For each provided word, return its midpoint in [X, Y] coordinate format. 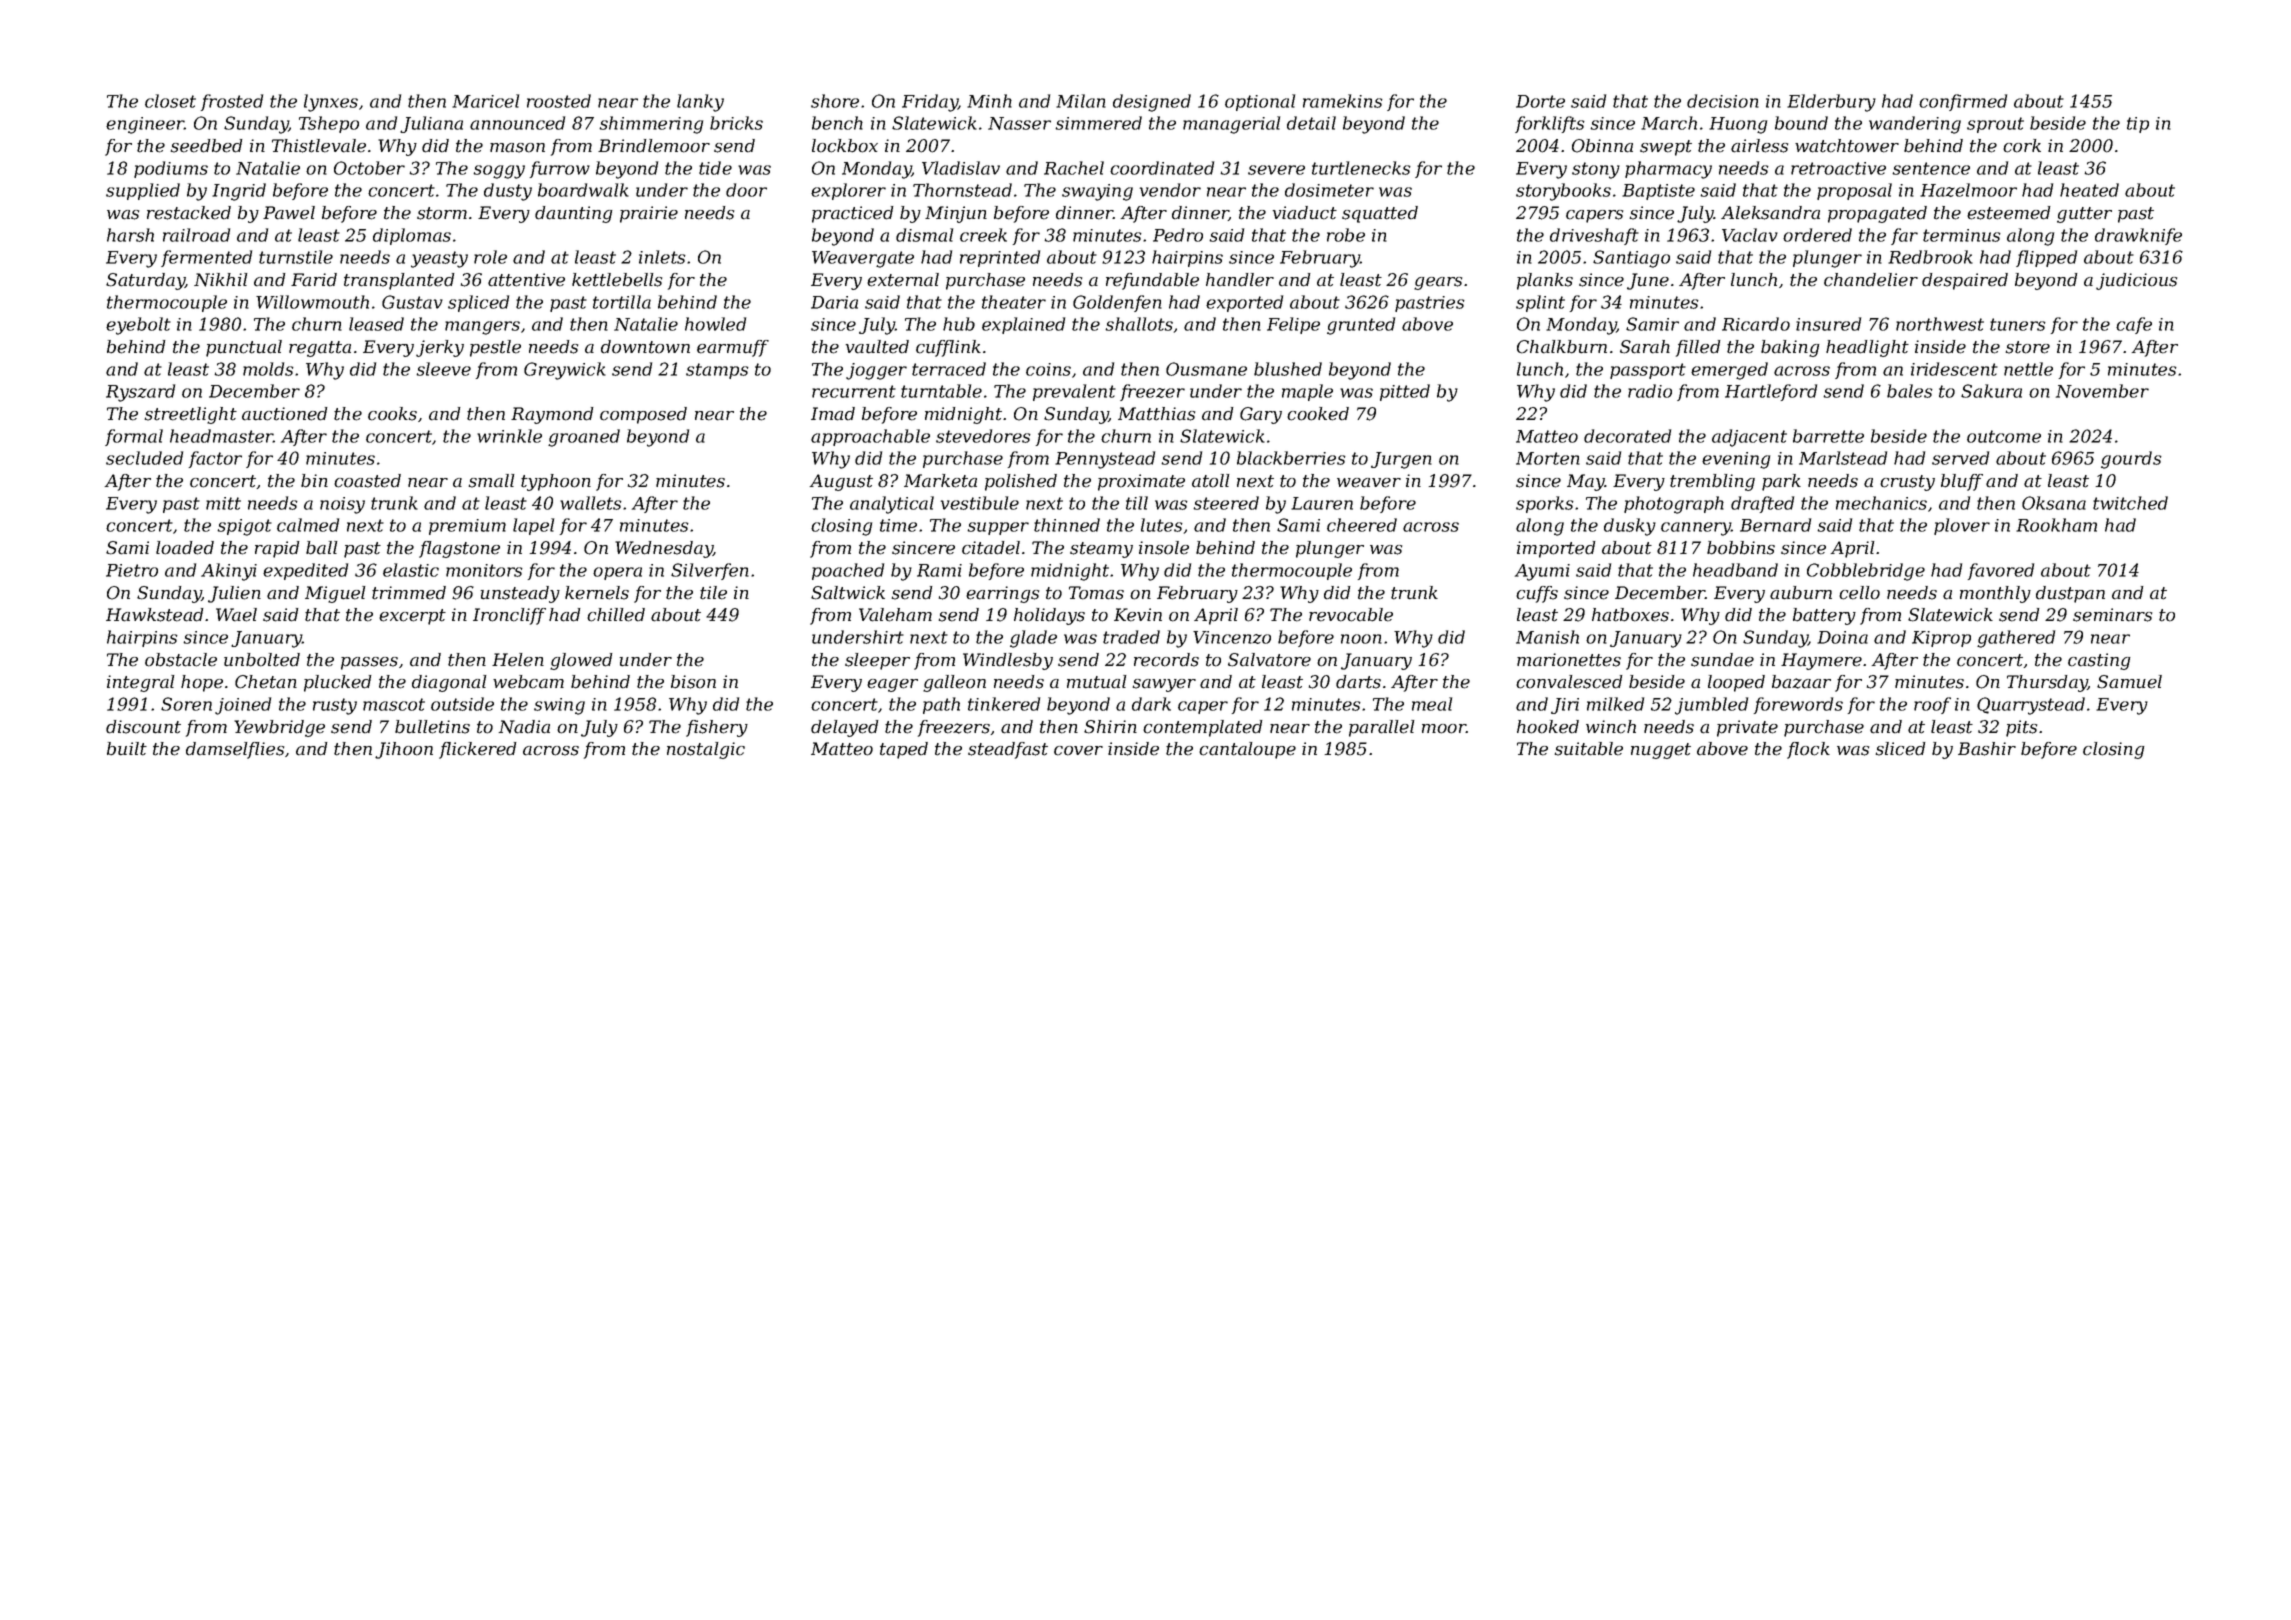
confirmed [1963, 102]
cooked [1318, 414]
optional [1260, 102]
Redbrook [1930, 257]
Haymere [1821, 661]
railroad [196, 235]
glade [1033, 639]
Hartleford [1771, 392]
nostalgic [706, 750]
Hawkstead [154, 615]
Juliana [431, 124]
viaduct [1305, 213]
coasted [367, 481]
